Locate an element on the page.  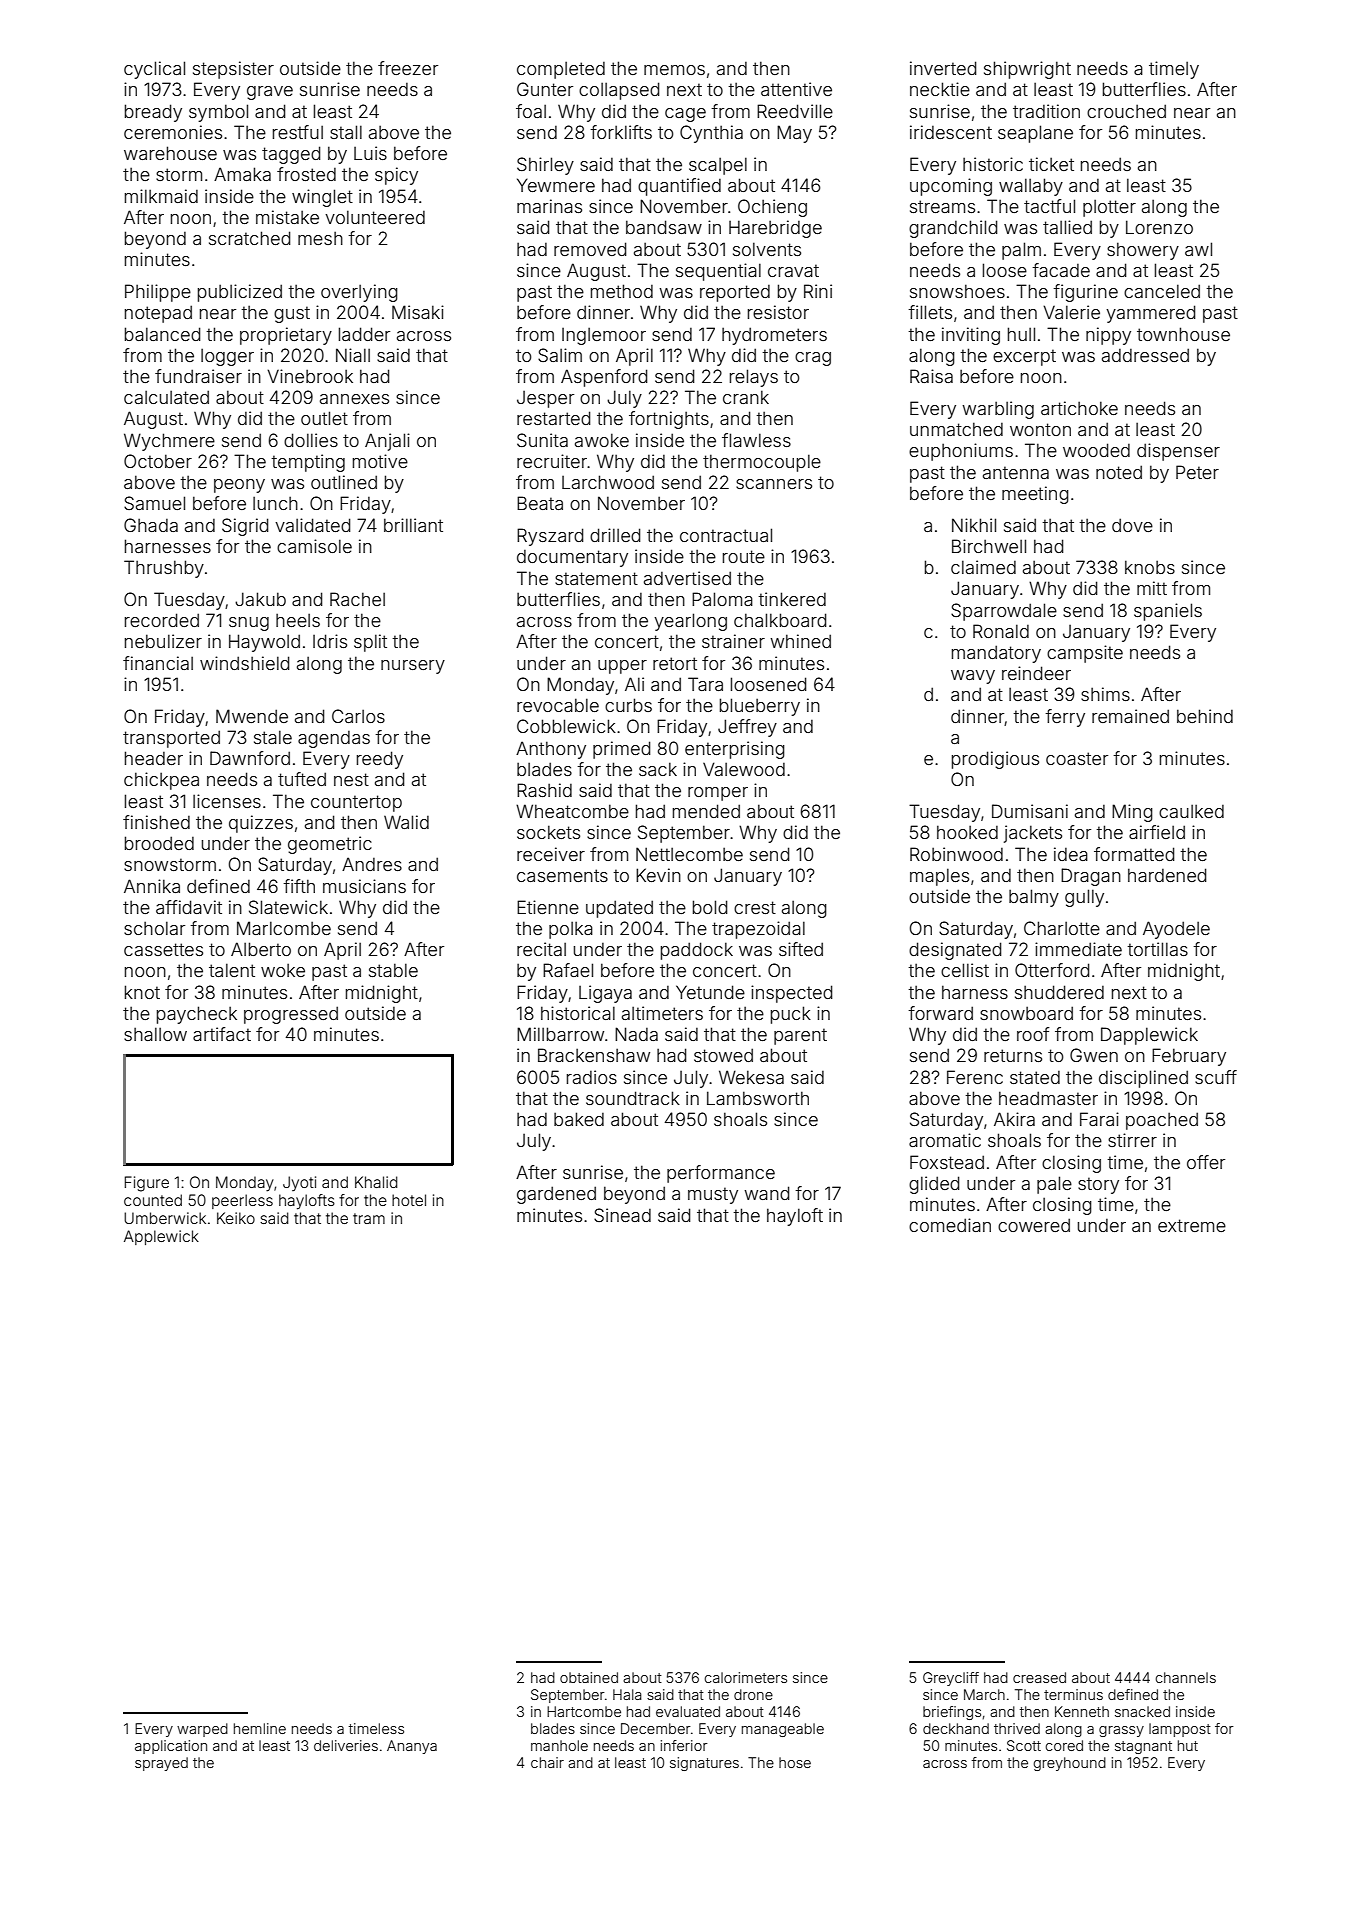
Sinead is located at coordinates (622, 1215).
